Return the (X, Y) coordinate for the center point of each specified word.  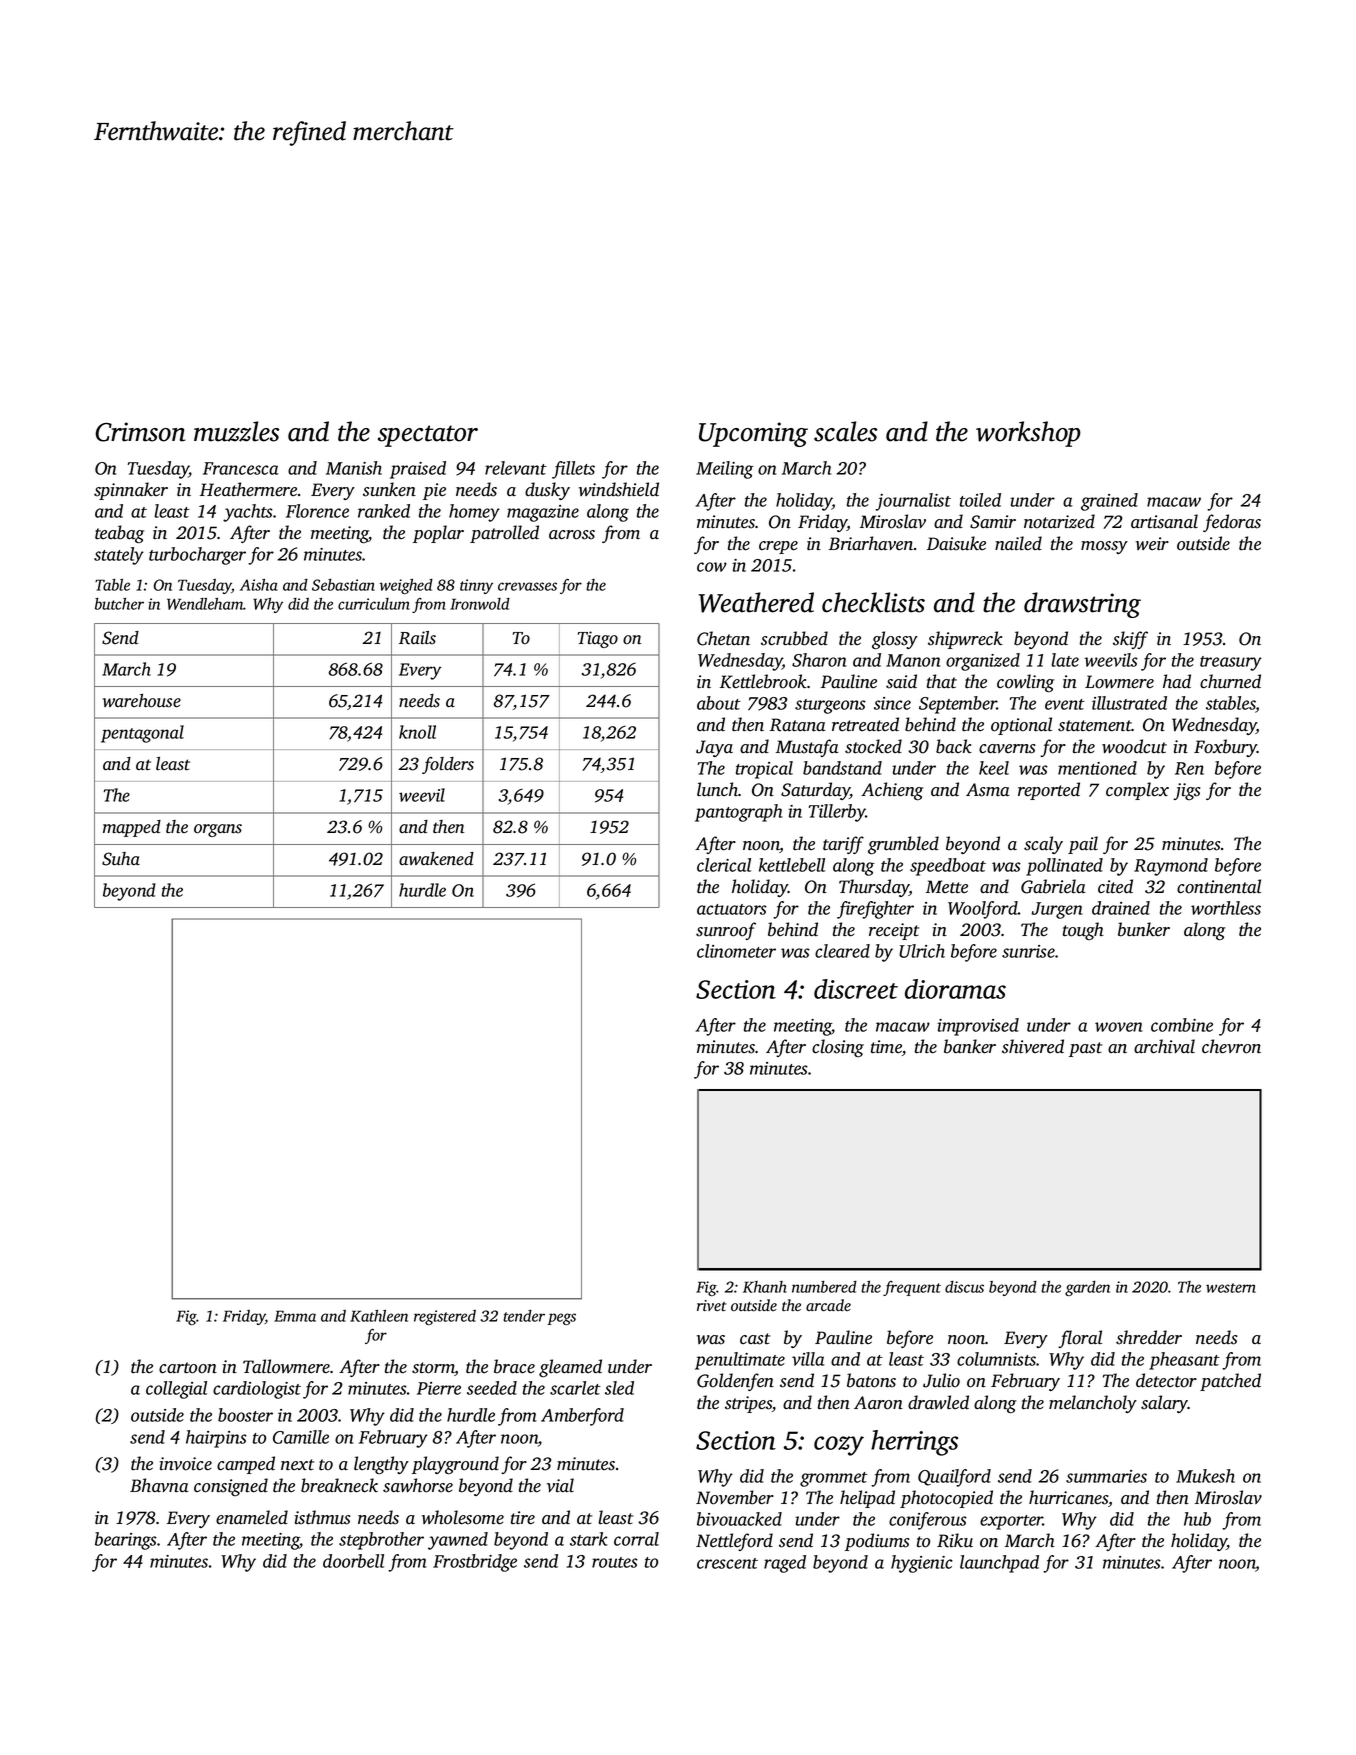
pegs (561, 1319)
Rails (417, 638)
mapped (132, 828)
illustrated (1129, 703)
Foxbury (1225, 748)
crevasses (527, 586)
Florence (317, 511)
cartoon (188, 1368)
